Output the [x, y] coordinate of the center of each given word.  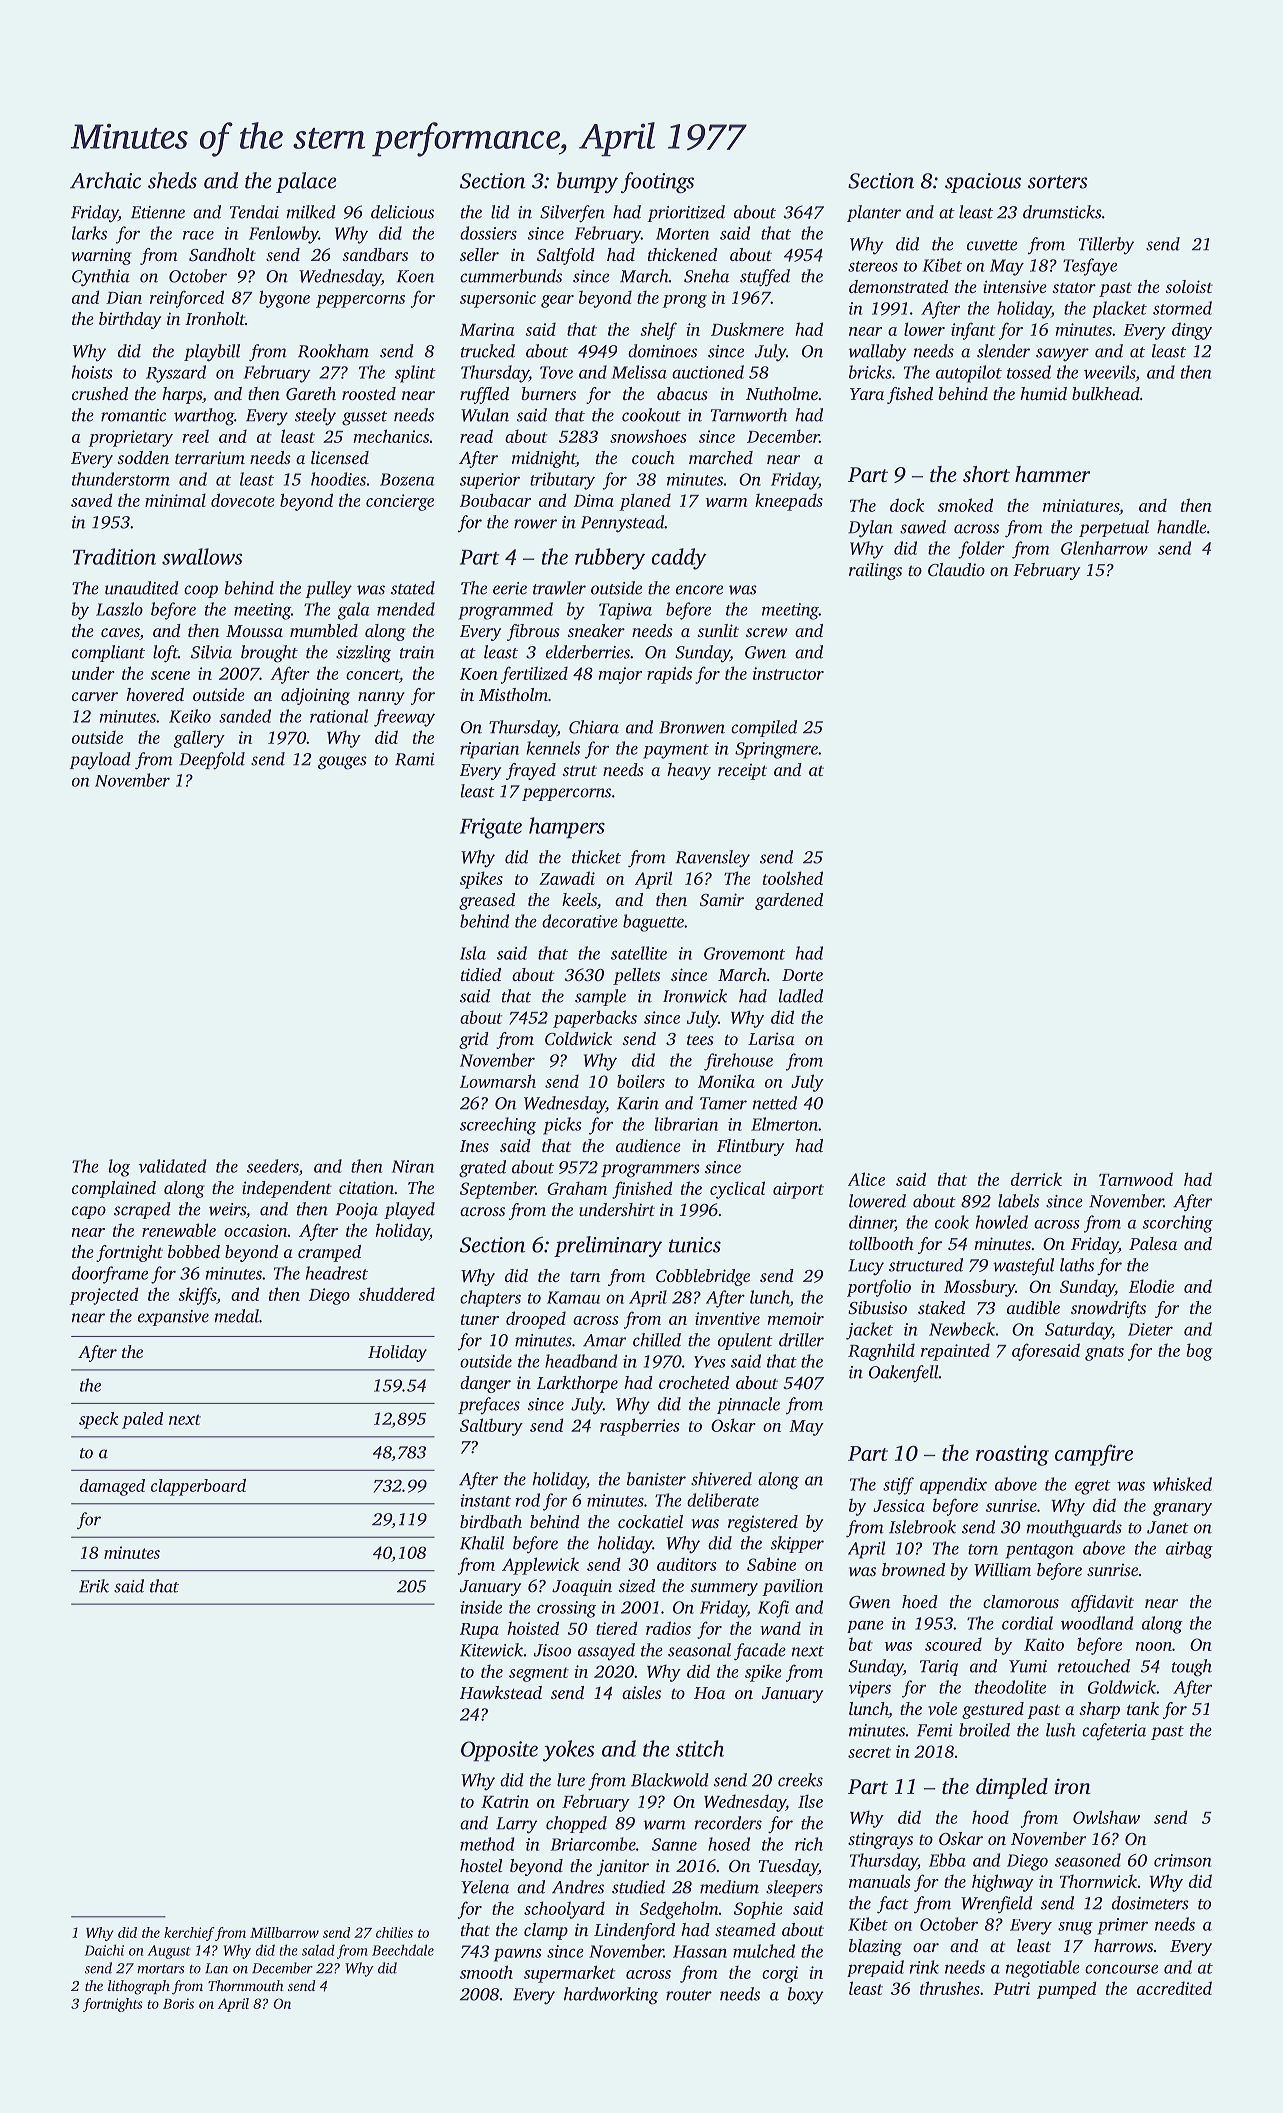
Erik [94, 1586]
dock [907, 505]
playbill [212, 353]
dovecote [243, 500]
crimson [1183, 1860]
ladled [801, 996]
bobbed [194, 1251]
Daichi [104, 1950]
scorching [1177, 1224]
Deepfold [212, 761]
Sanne [674, 1844]
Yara [867, 394]
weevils [1109, 372]
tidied [481, 974]
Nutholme [782, 393]
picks [562, 1126]
